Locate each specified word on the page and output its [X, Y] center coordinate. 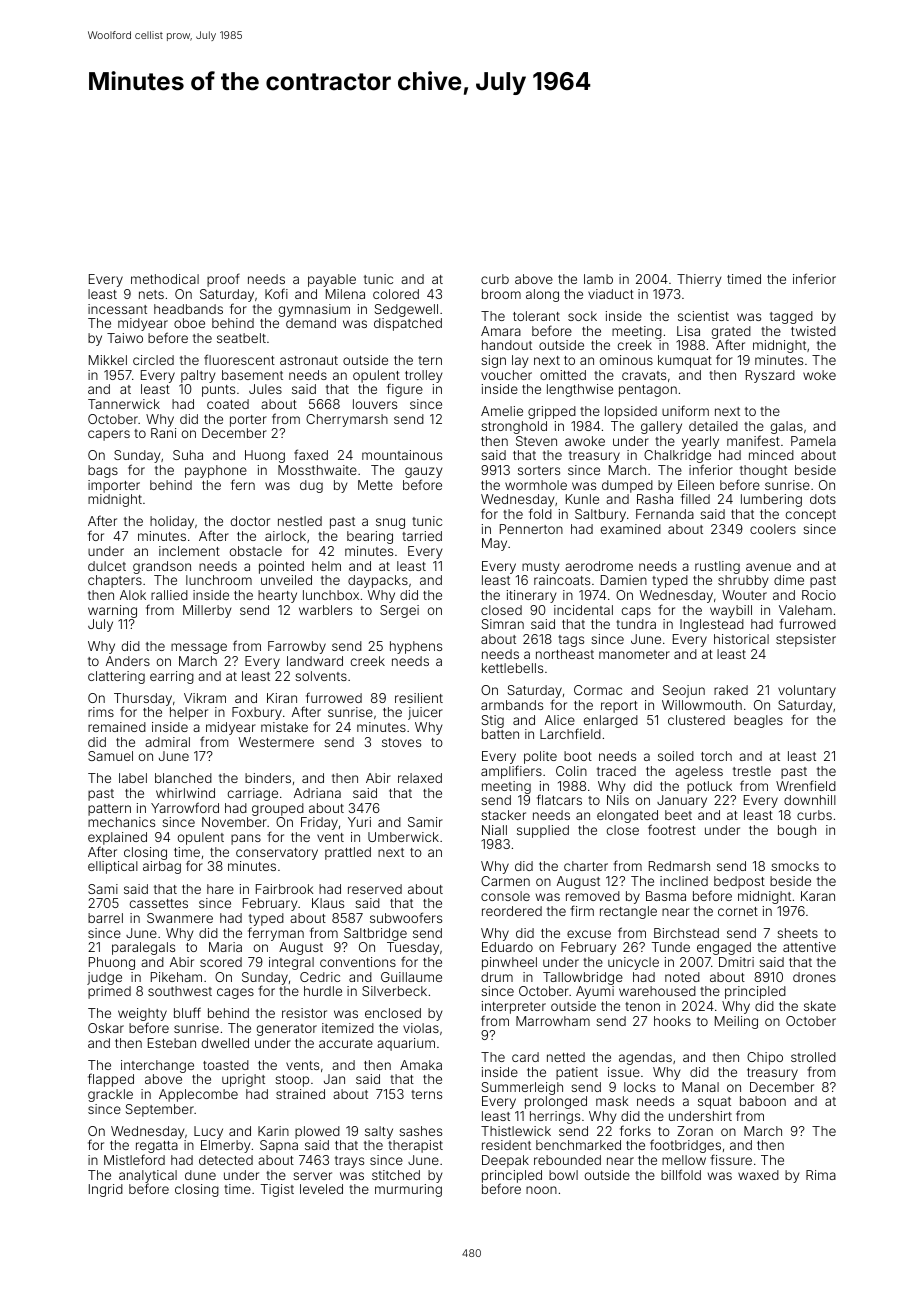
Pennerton [531, 529]
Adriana [317, 793]
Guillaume [411, 977]
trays [349, 1162]
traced [616, 771]
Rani [163, 433]
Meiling [736, 1022]
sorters [539, 470]
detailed [713, 426]
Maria [225, 947]
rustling [717, 567]
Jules [265, 389]
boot [578, 756]
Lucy [208, 1132]
